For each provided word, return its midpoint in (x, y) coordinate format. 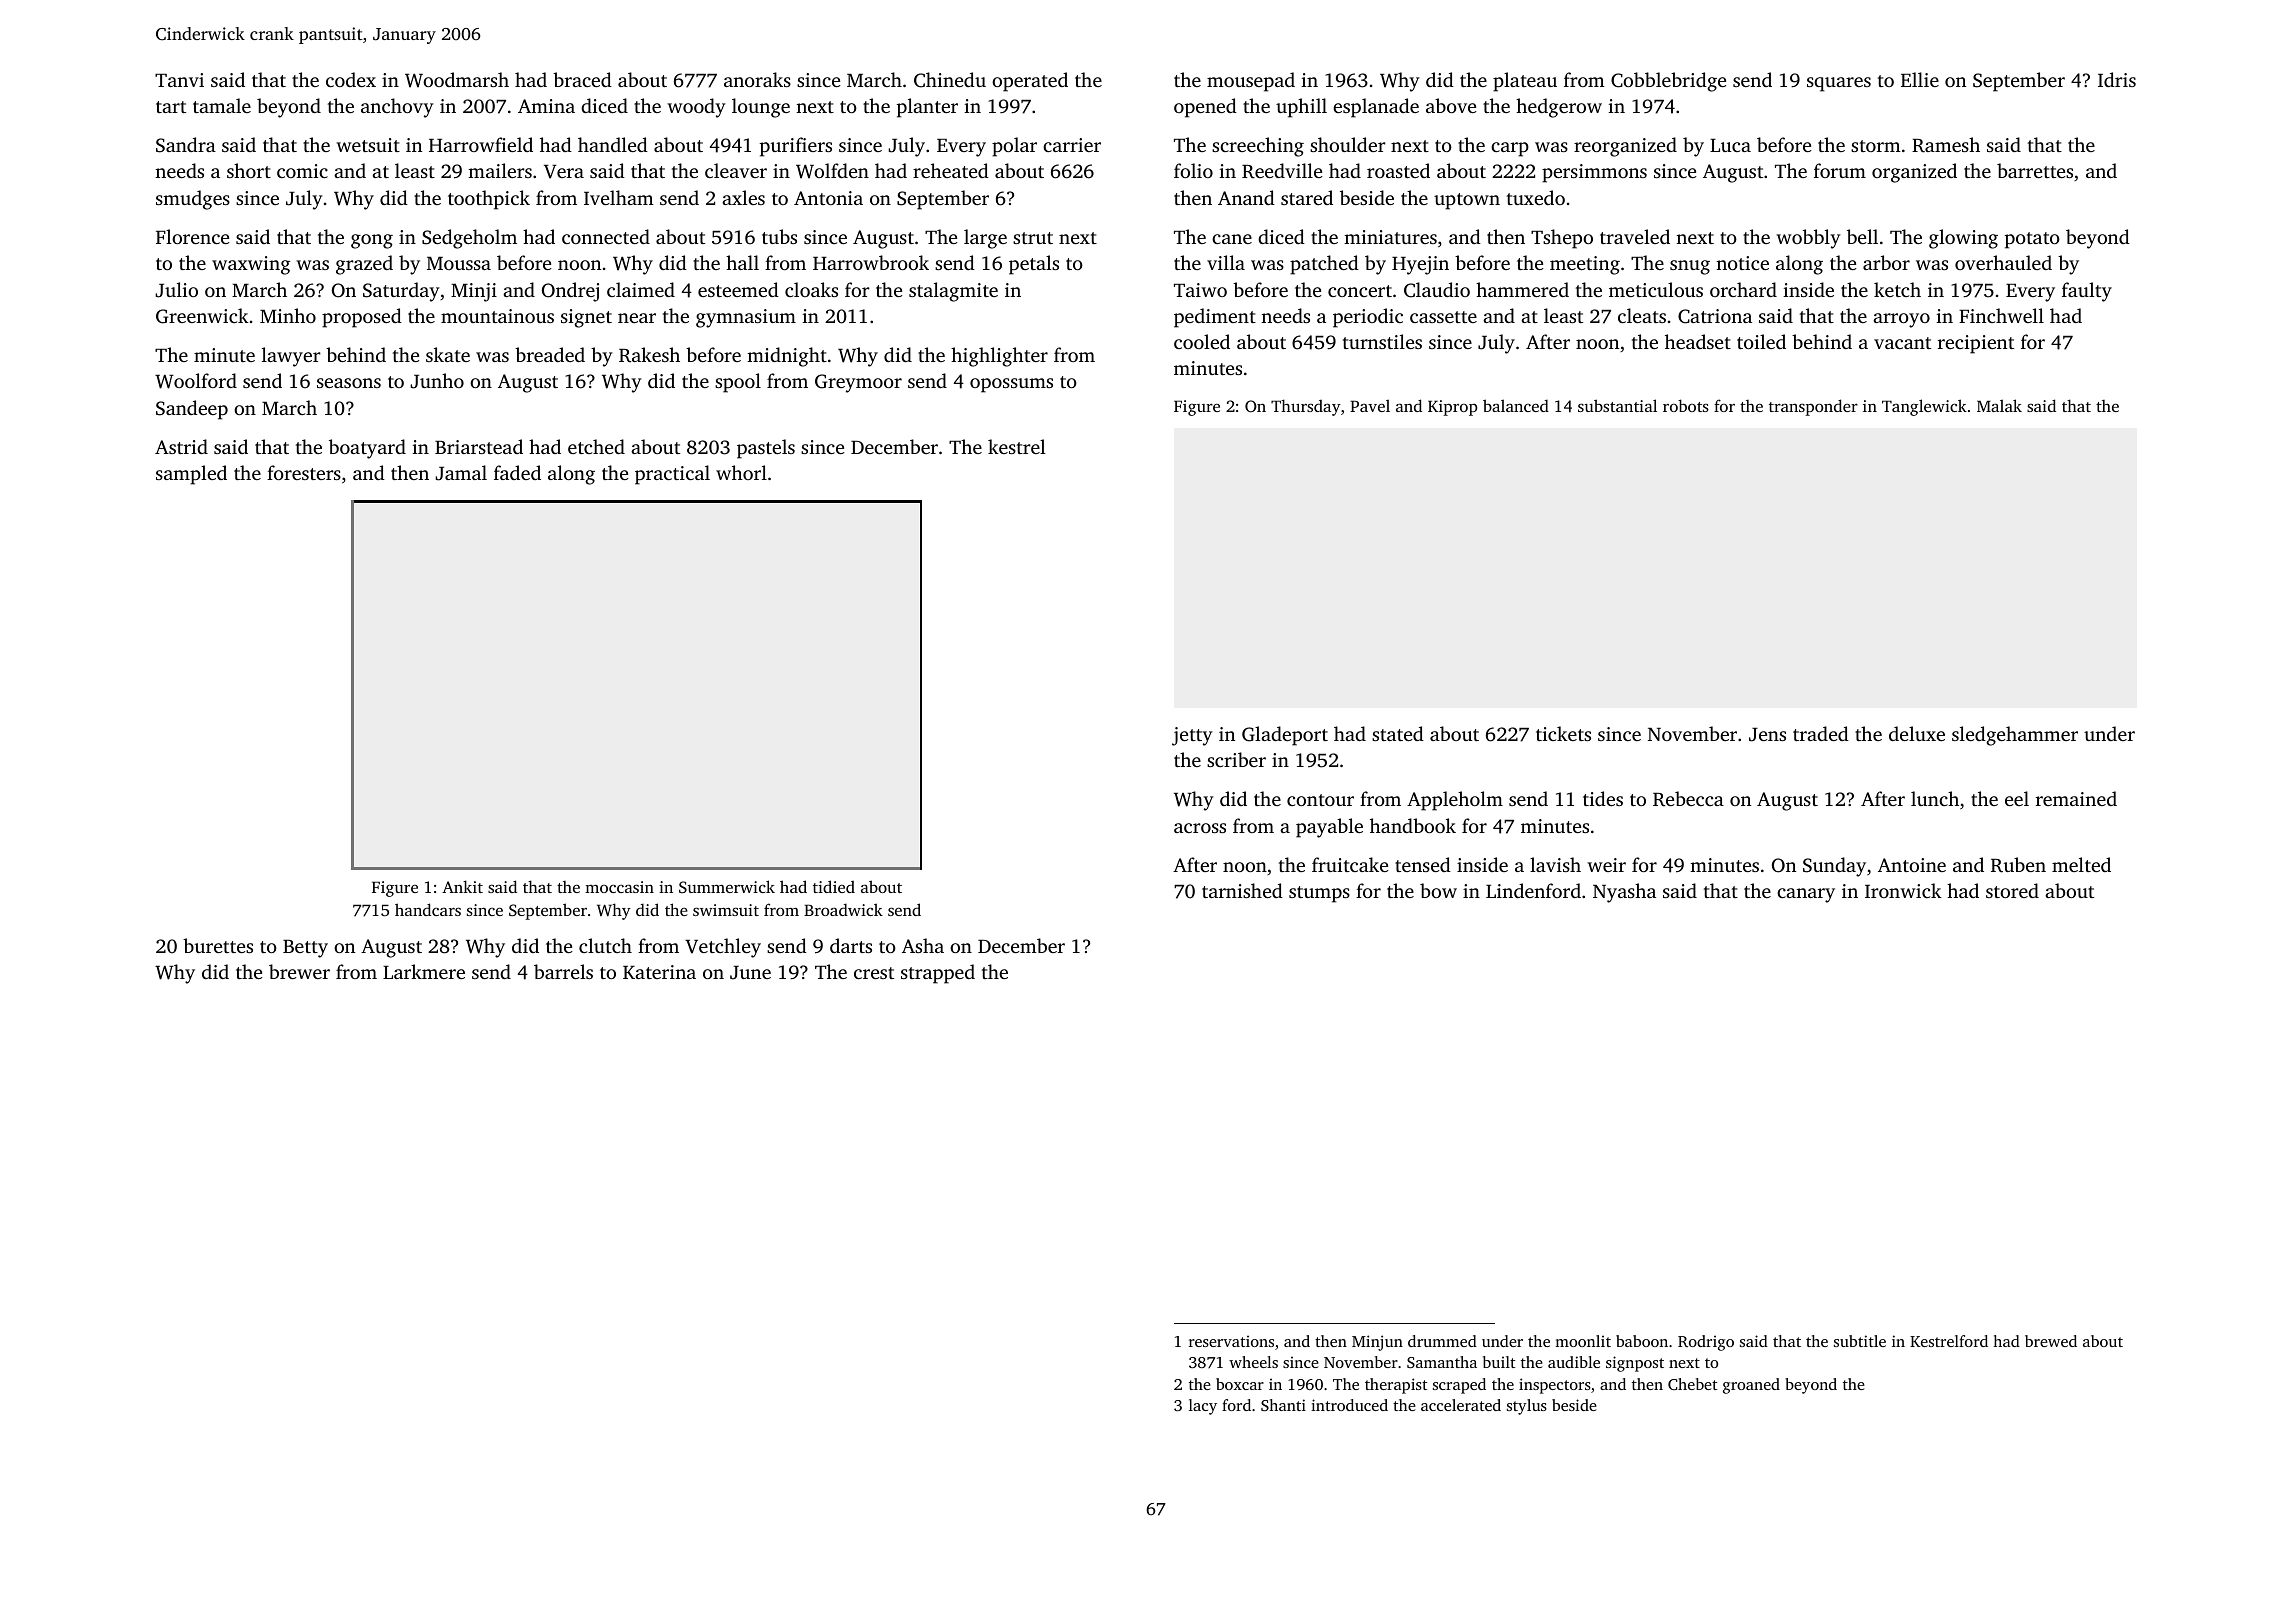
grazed (364, 265)
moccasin (619, 887)
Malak (1999, 405)
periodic (1368, 318)
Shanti (1283, 1405)
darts (851, 945)
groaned (1751, 1386)
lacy (1203, 1407)
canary (1806, 895)
